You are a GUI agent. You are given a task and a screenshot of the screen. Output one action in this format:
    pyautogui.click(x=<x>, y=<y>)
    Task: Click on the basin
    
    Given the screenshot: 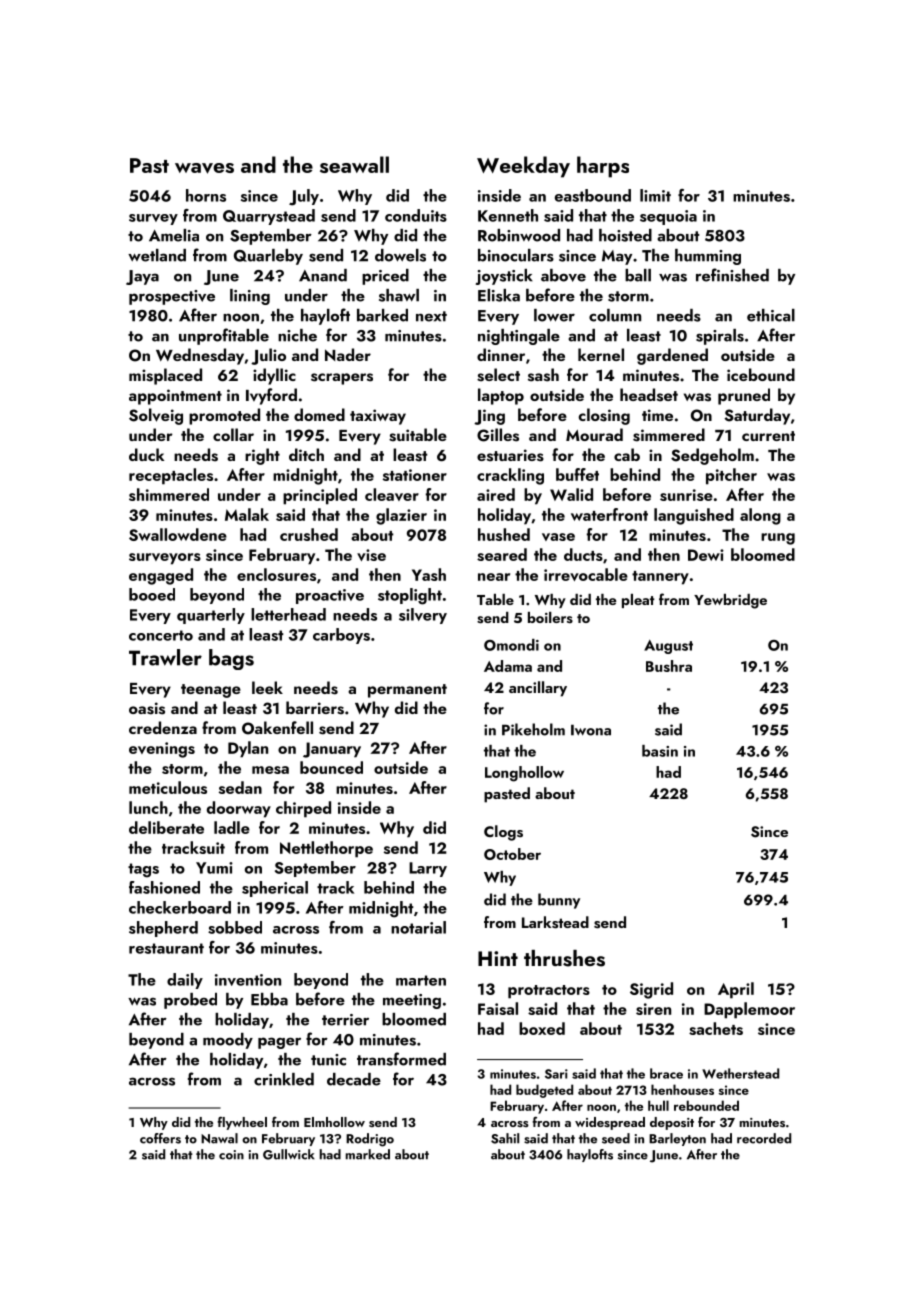 What is the action you would take?
    pyautogui.click(x=660, y=751)
